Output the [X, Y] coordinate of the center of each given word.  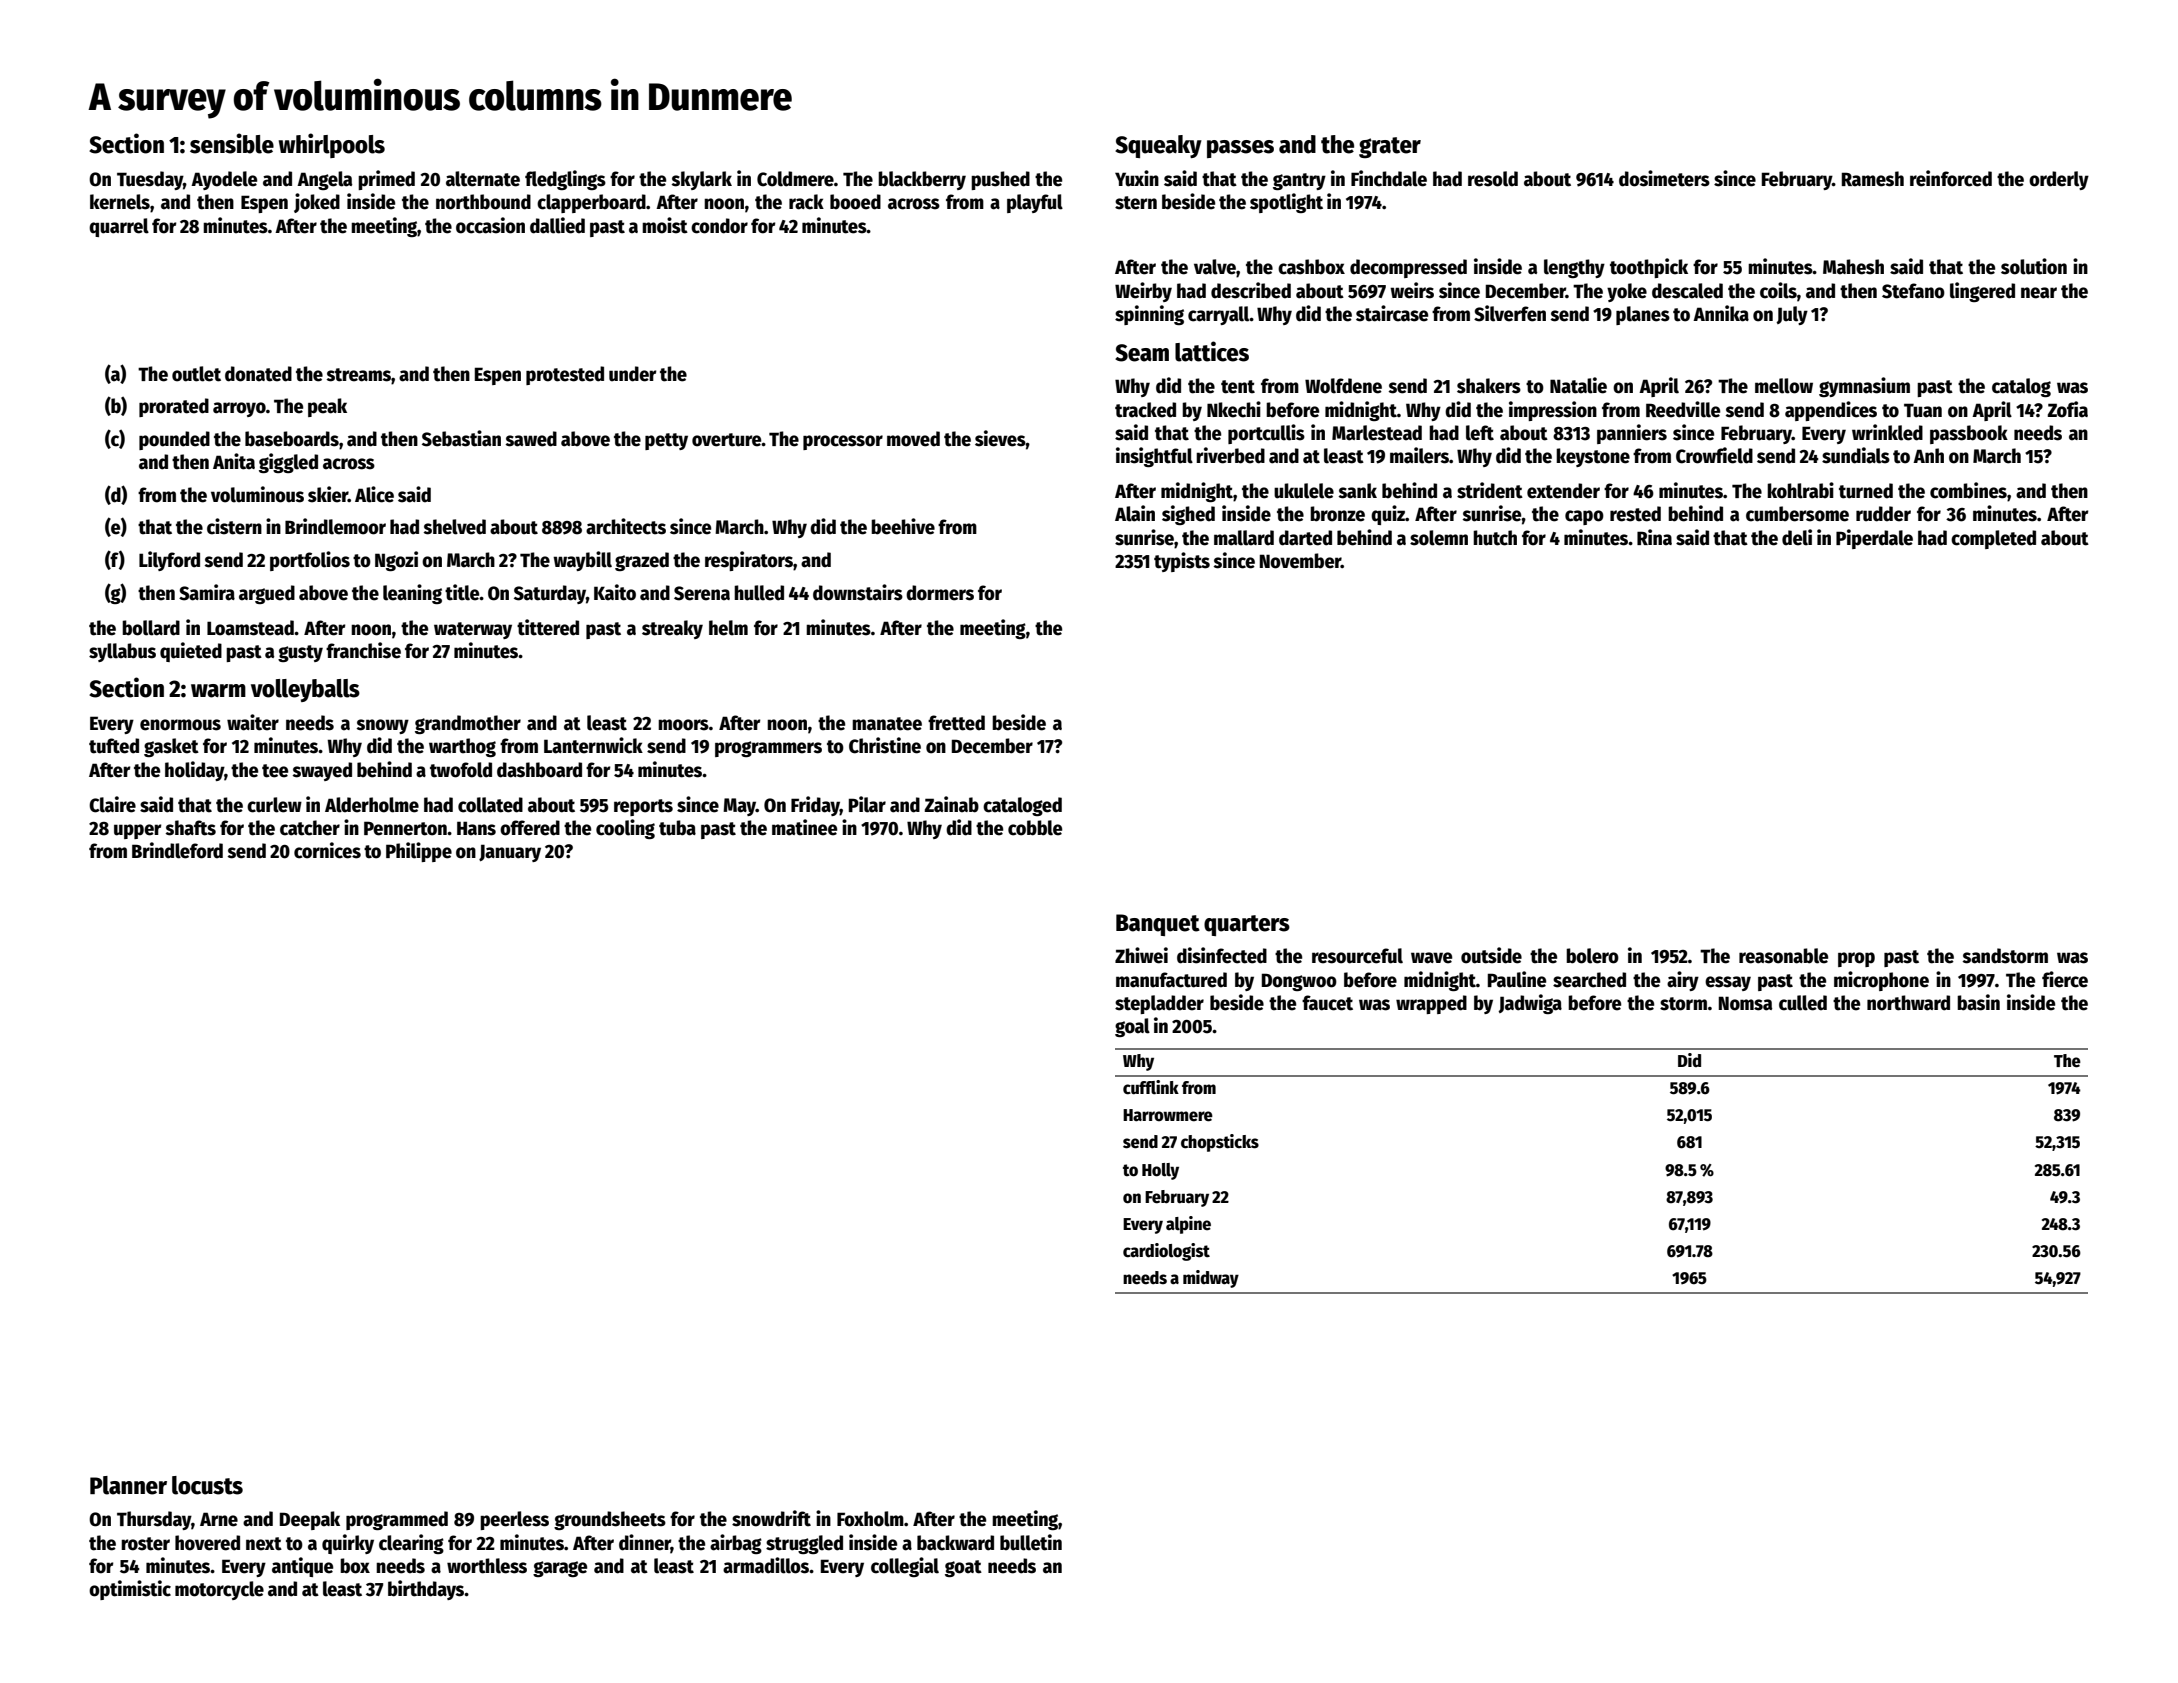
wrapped [1431, 1004]
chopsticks [1220, 1143]
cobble [1035, 828]
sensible [232, 143]
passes [1240, 149]
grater [1390, 147]
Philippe [419, 852]
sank [1357, 491]
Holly [1160, 1171]
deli [1797, 537]
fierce [2065, 979]
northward [1908, 1003]
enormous [180, 725]
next [264, 1544]
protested [565, 375]
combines [1968, 490]
